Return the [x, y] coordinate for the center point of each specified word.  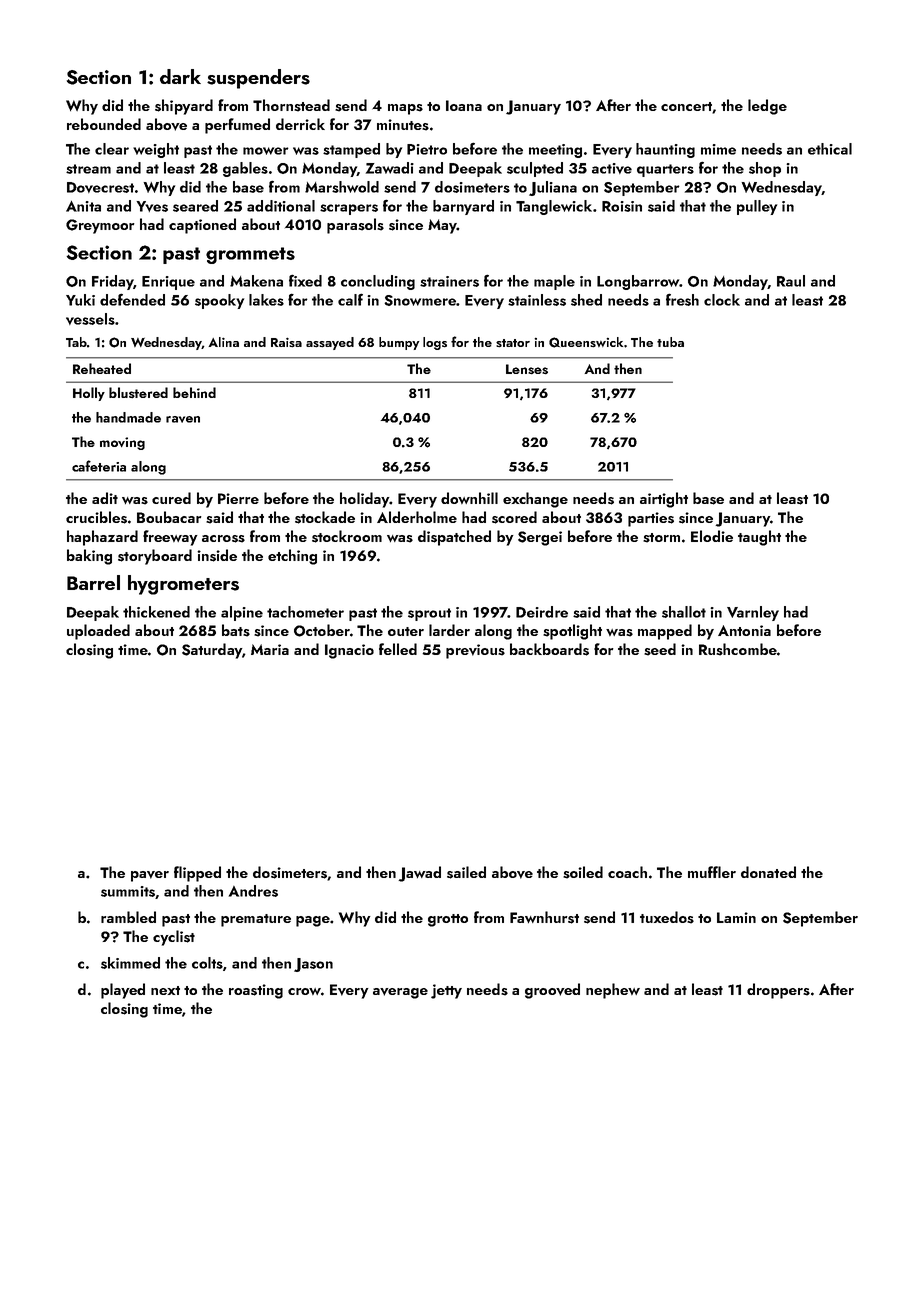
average [400, 993]
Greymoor [100, 226]
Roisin [622, 206]
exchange [535, 500]
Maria [270, 649]
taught [759, 538]
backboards [549, 649]
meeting [555, 151]
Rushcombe [738, 649]
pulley [757, 207]
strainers [449, 281]
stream [88, 169]
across [223, 539]
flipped [197, 874]
